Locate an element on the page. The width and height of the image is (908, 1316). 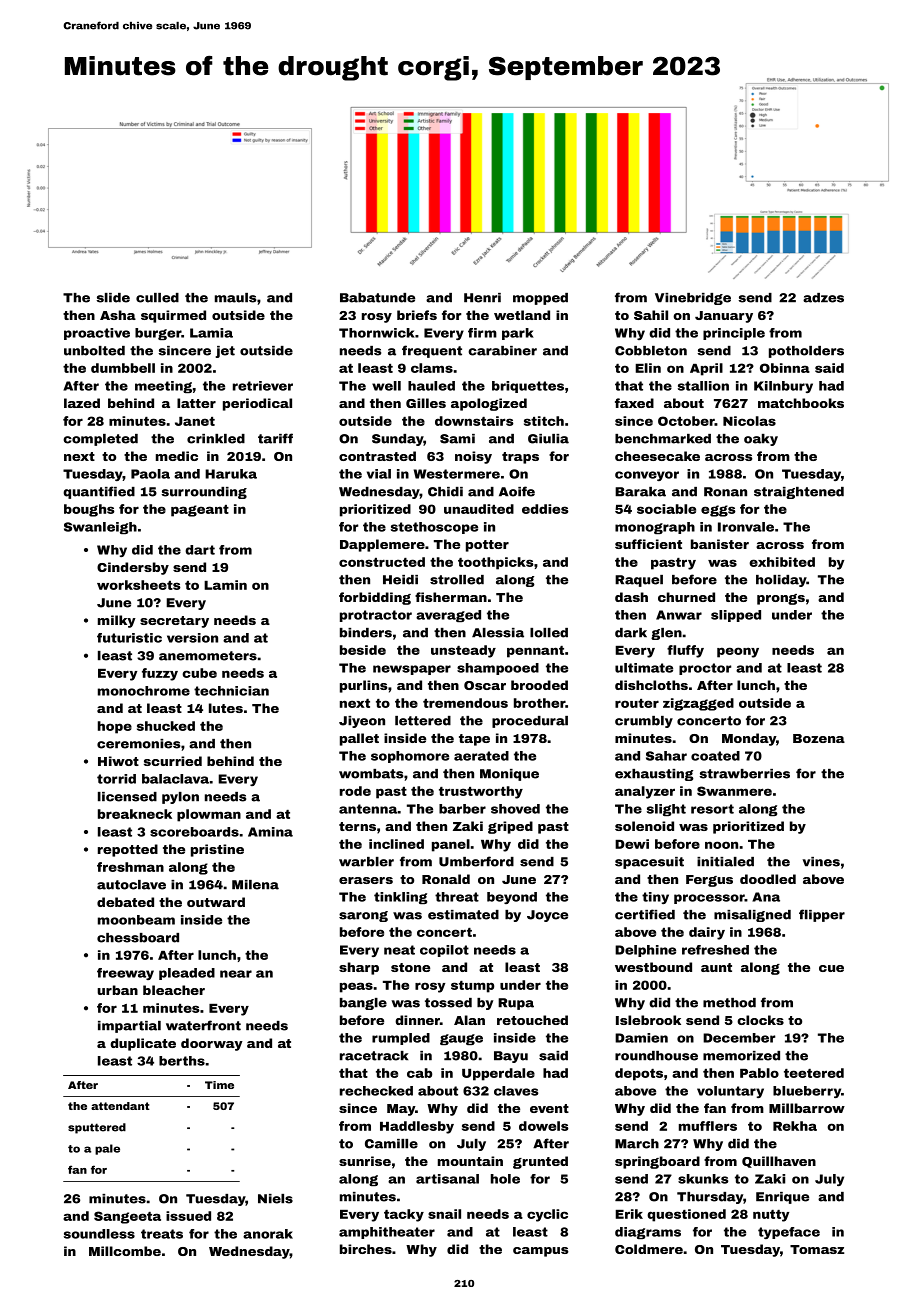
stallion is located at coordinates (703, 386).
